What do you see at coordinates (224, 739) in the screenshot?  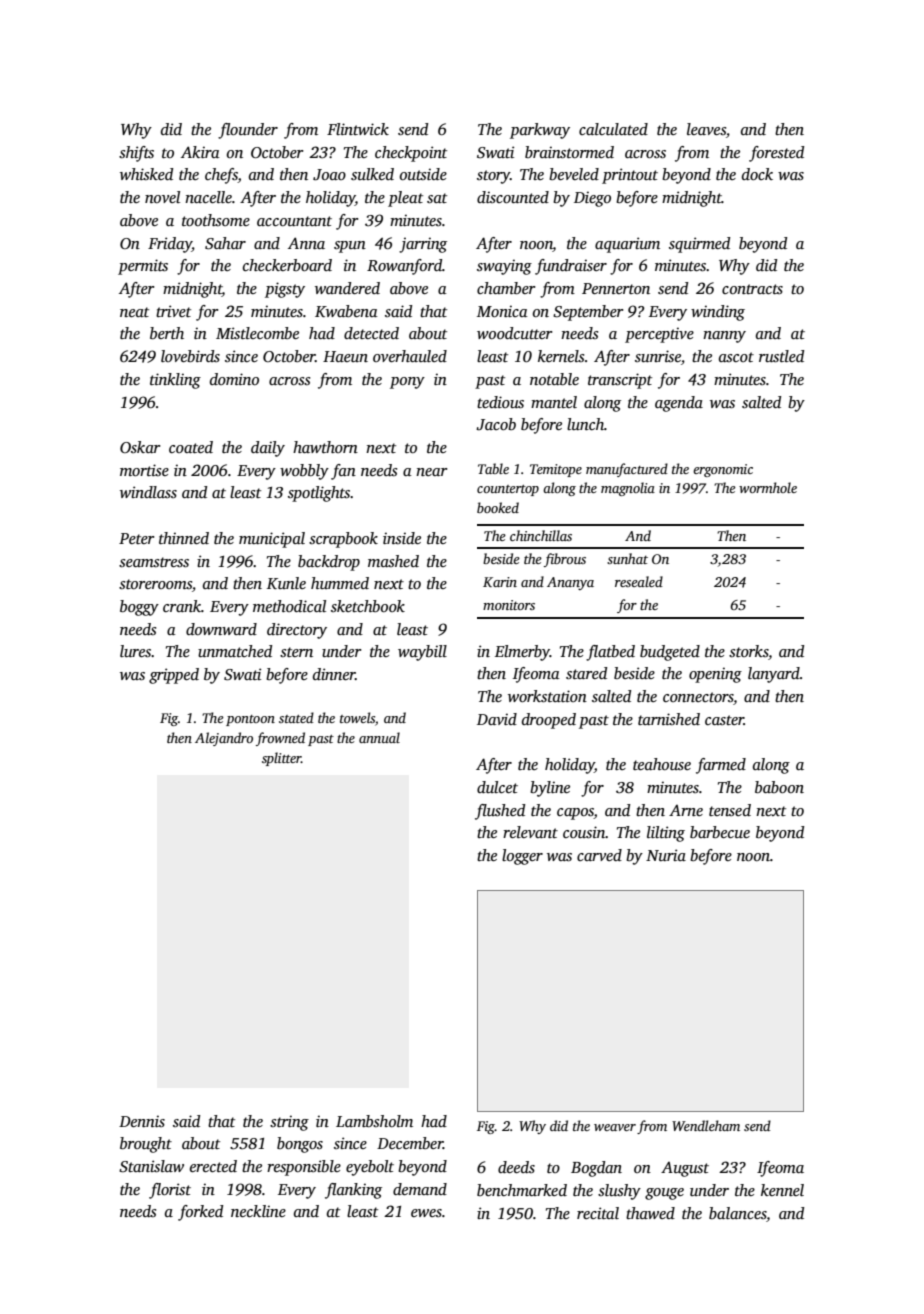 I see `Alejandro` at bounding box center [224, 739].
